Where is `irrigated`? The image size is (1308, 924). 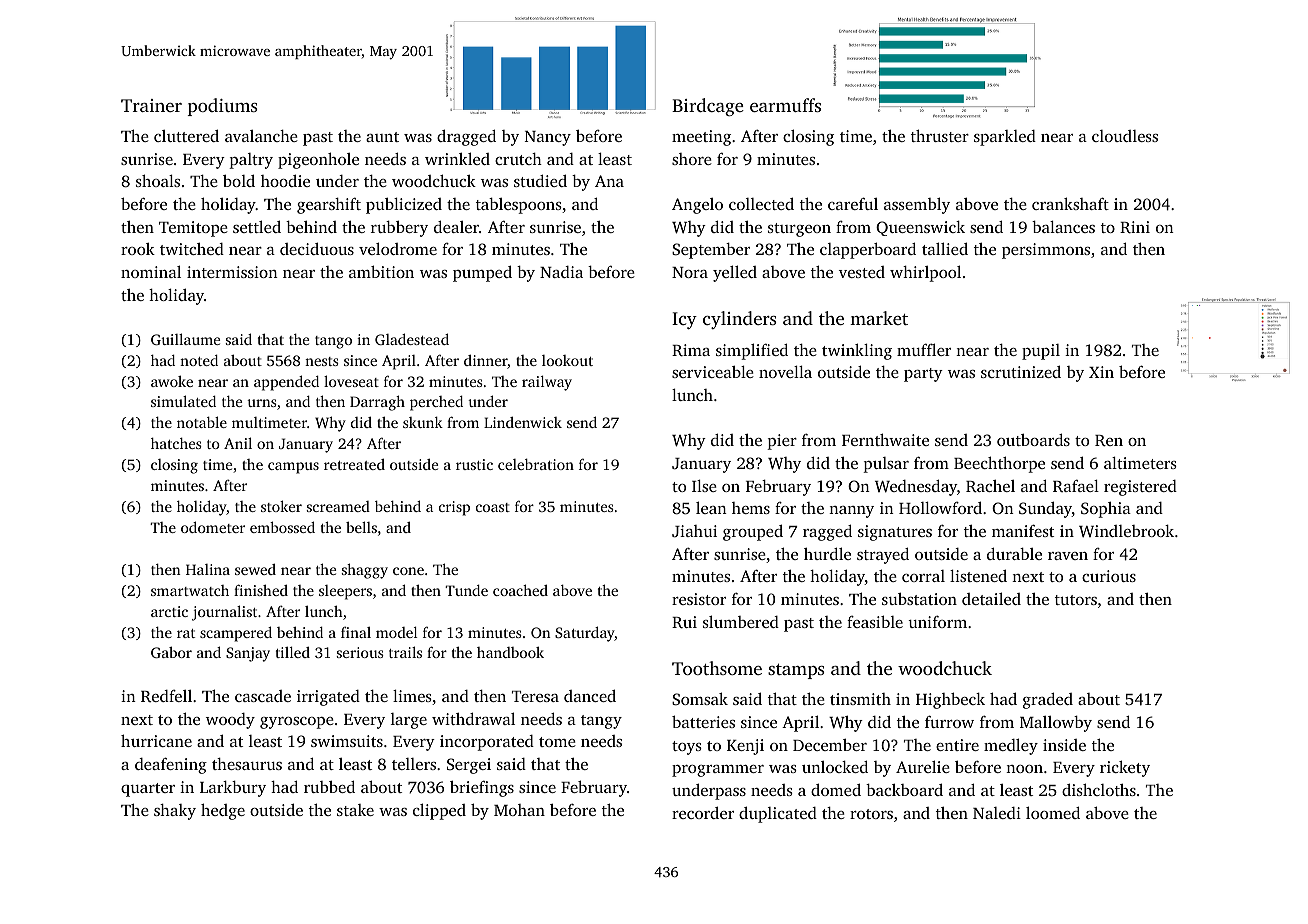 irrigated is located at coordinates (328, 698).
